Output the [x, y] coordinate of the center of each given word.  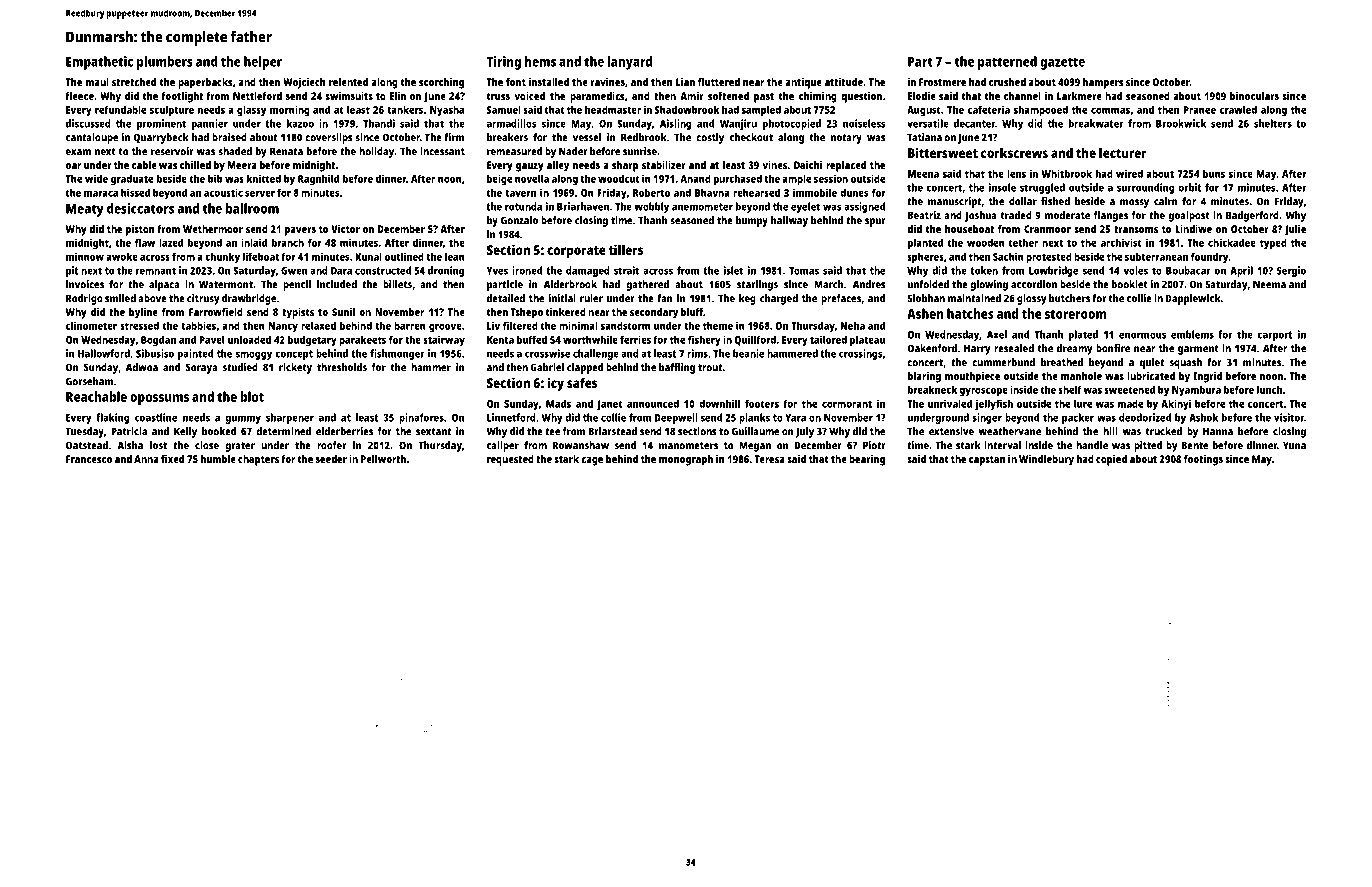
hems [540, 61]
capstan [987, 461]
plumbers [165, 63]
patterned [1007, 63]
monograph [686, 460]
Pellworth [383, 459]
